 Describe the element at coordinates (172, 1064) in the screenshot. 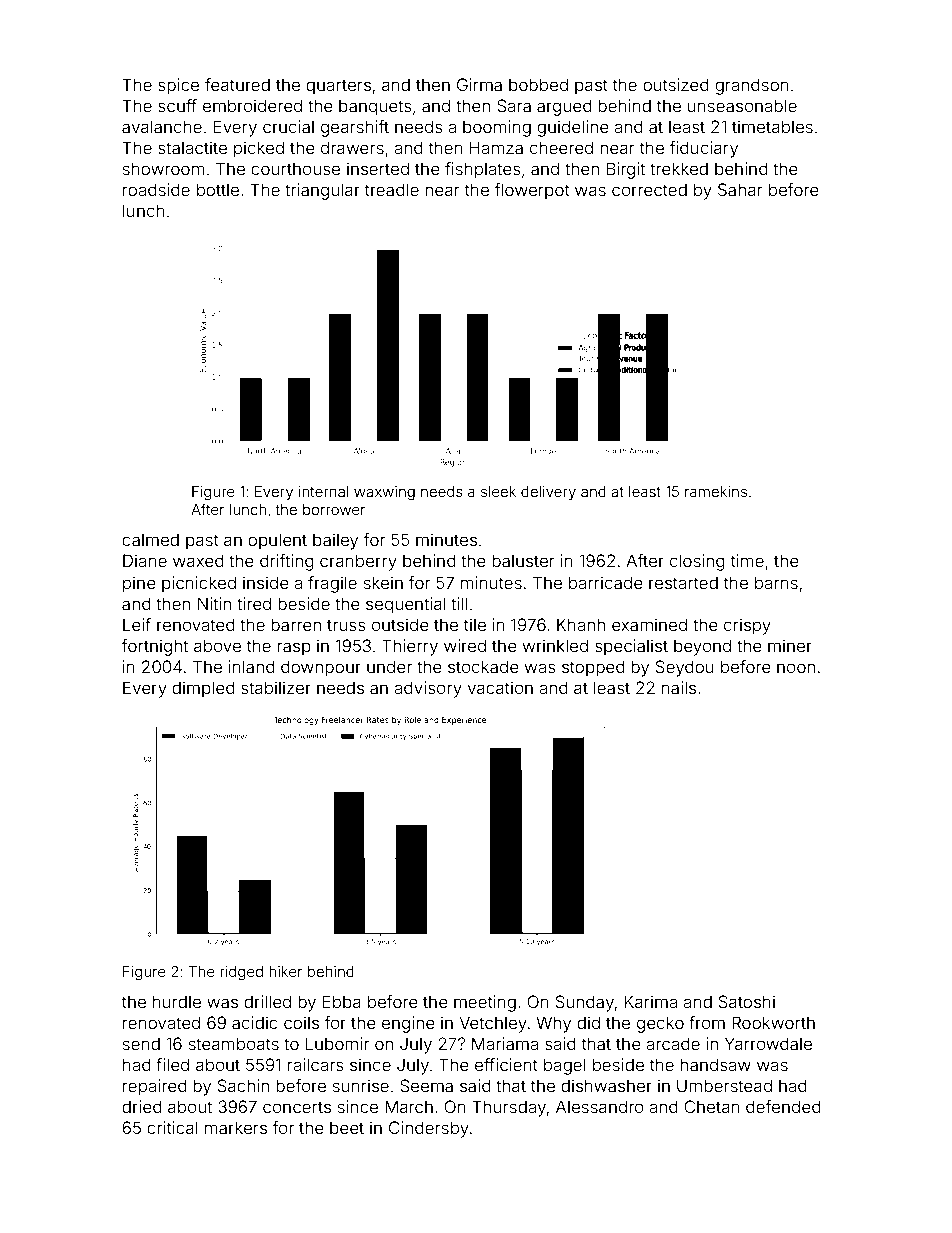

I see `filed` at that location.
